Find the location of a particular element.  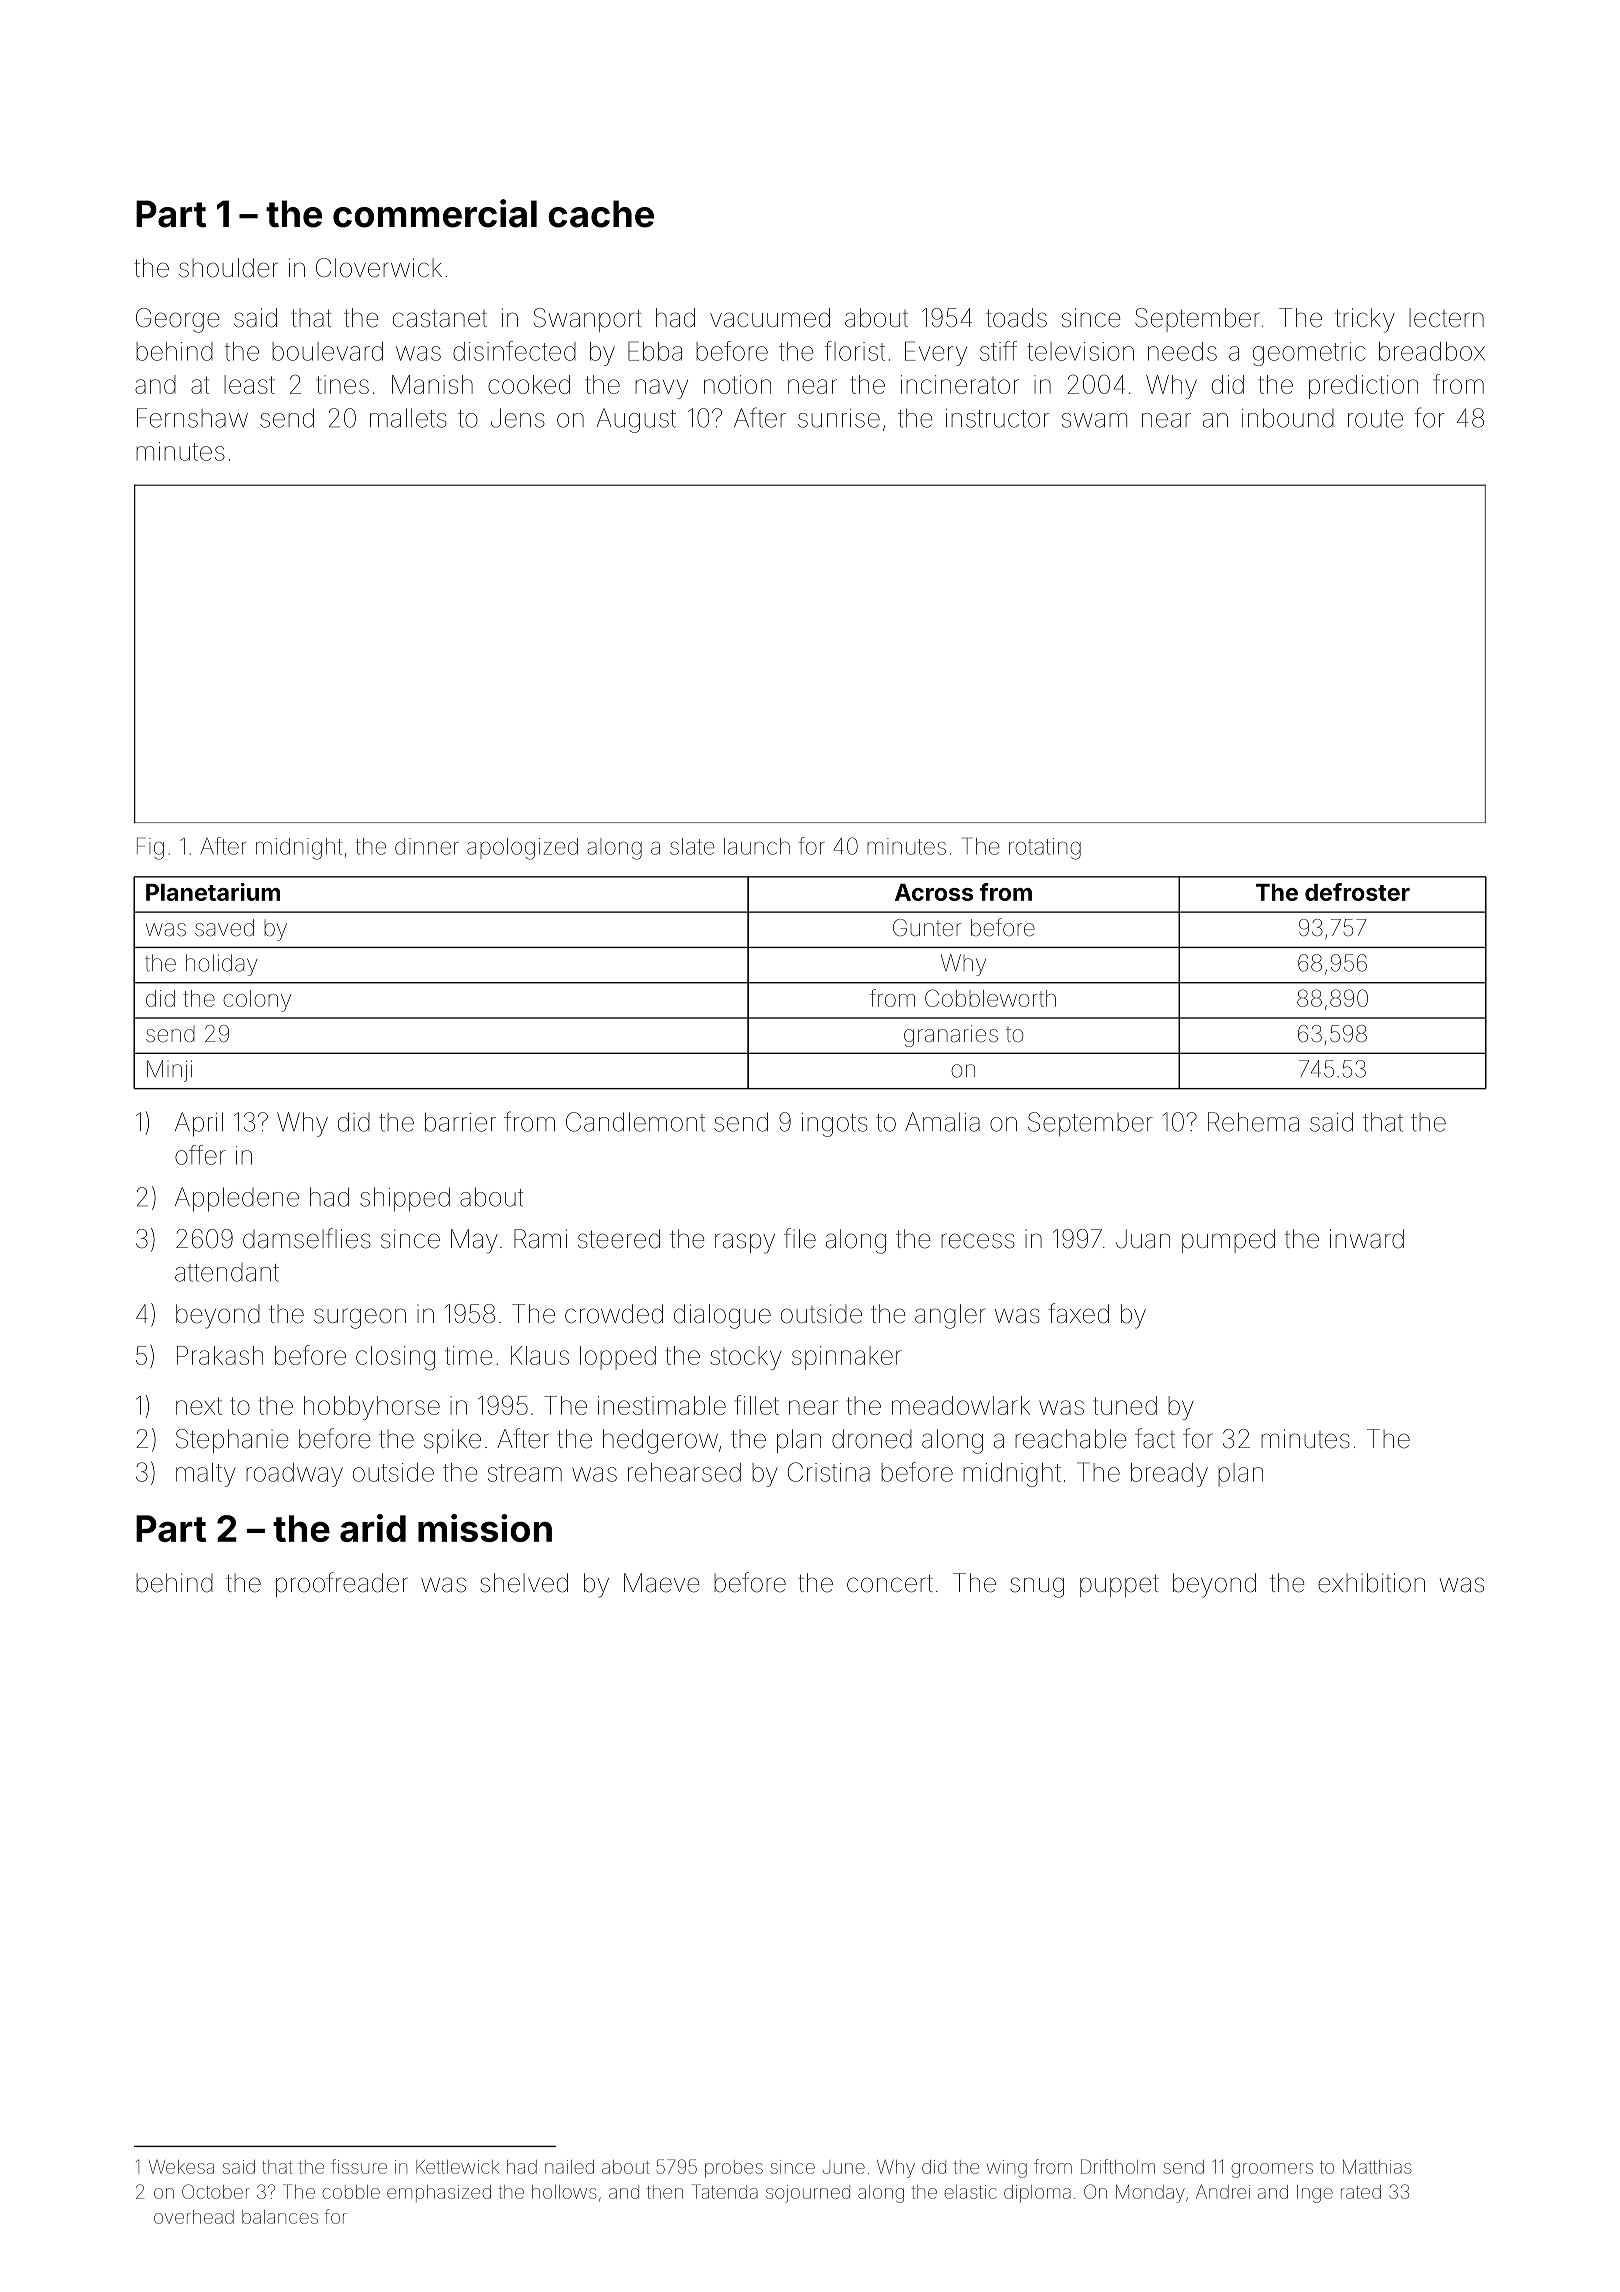

Rehema is located at coordinates (1253, 1122).
